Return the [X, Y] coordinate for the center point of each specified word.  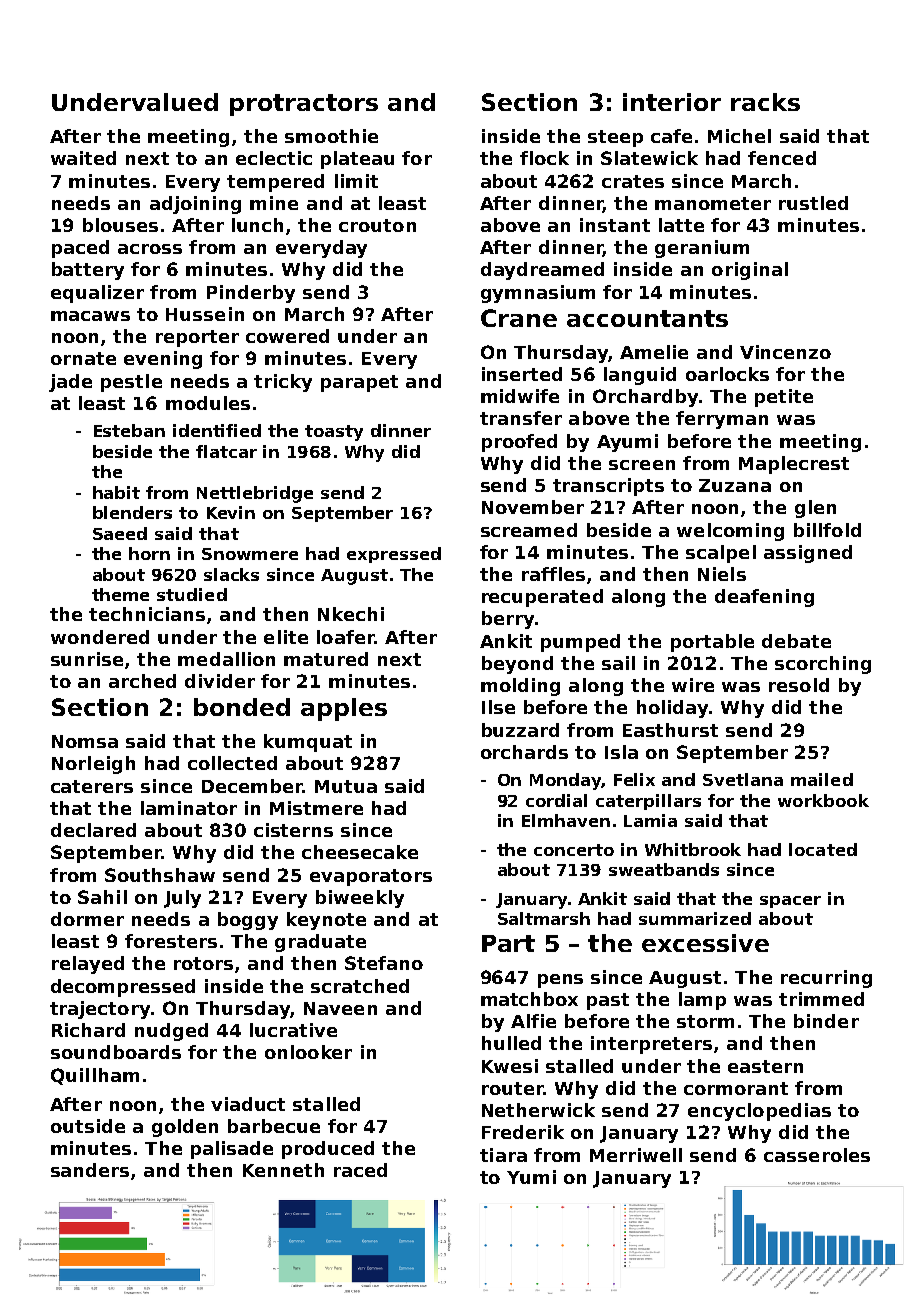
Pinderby [251, 294]
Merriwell [636, 1155]
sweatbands [664, 869]
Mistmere [316, 808]
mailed [822, 779]
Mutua [346, 786]
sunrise [87, 659]
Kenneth [283, 1170]
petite [784, 398]
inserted [522, 374]
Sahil [102, 897]
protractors [304, 105]
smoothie [331, 136]
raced [360, 1170]
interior [672, 102]
